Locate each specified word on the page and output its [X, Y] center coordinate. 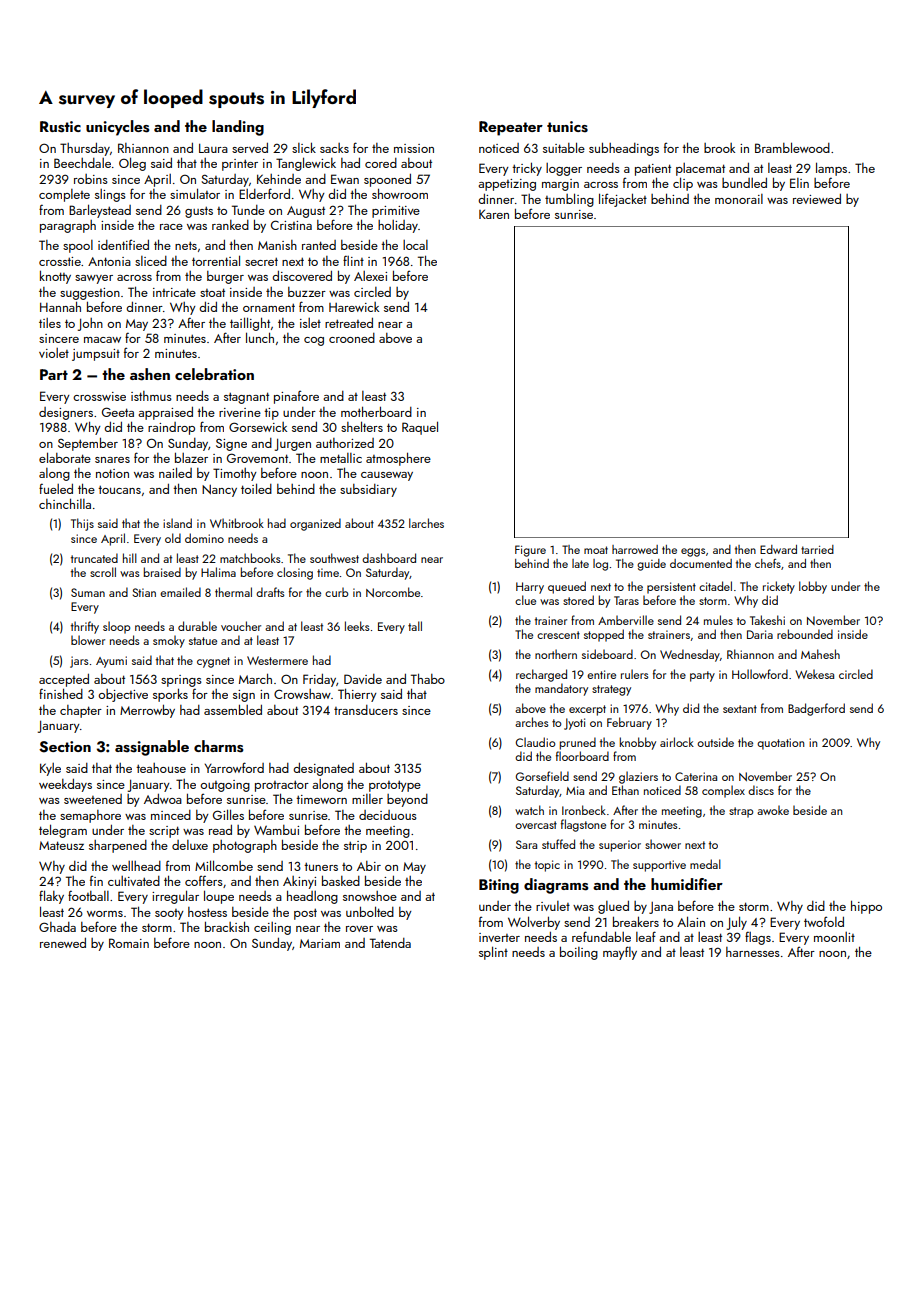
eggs [693, 552]
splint [493, 953]
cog [314, 341]
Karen [494, 214]
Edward [778, 549]
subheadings [624, 149]
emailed [180, 592]
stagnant [246, 398]
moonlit [834, 937]
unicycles [117, 128]
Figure [530, 551]
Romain [129, 943]
